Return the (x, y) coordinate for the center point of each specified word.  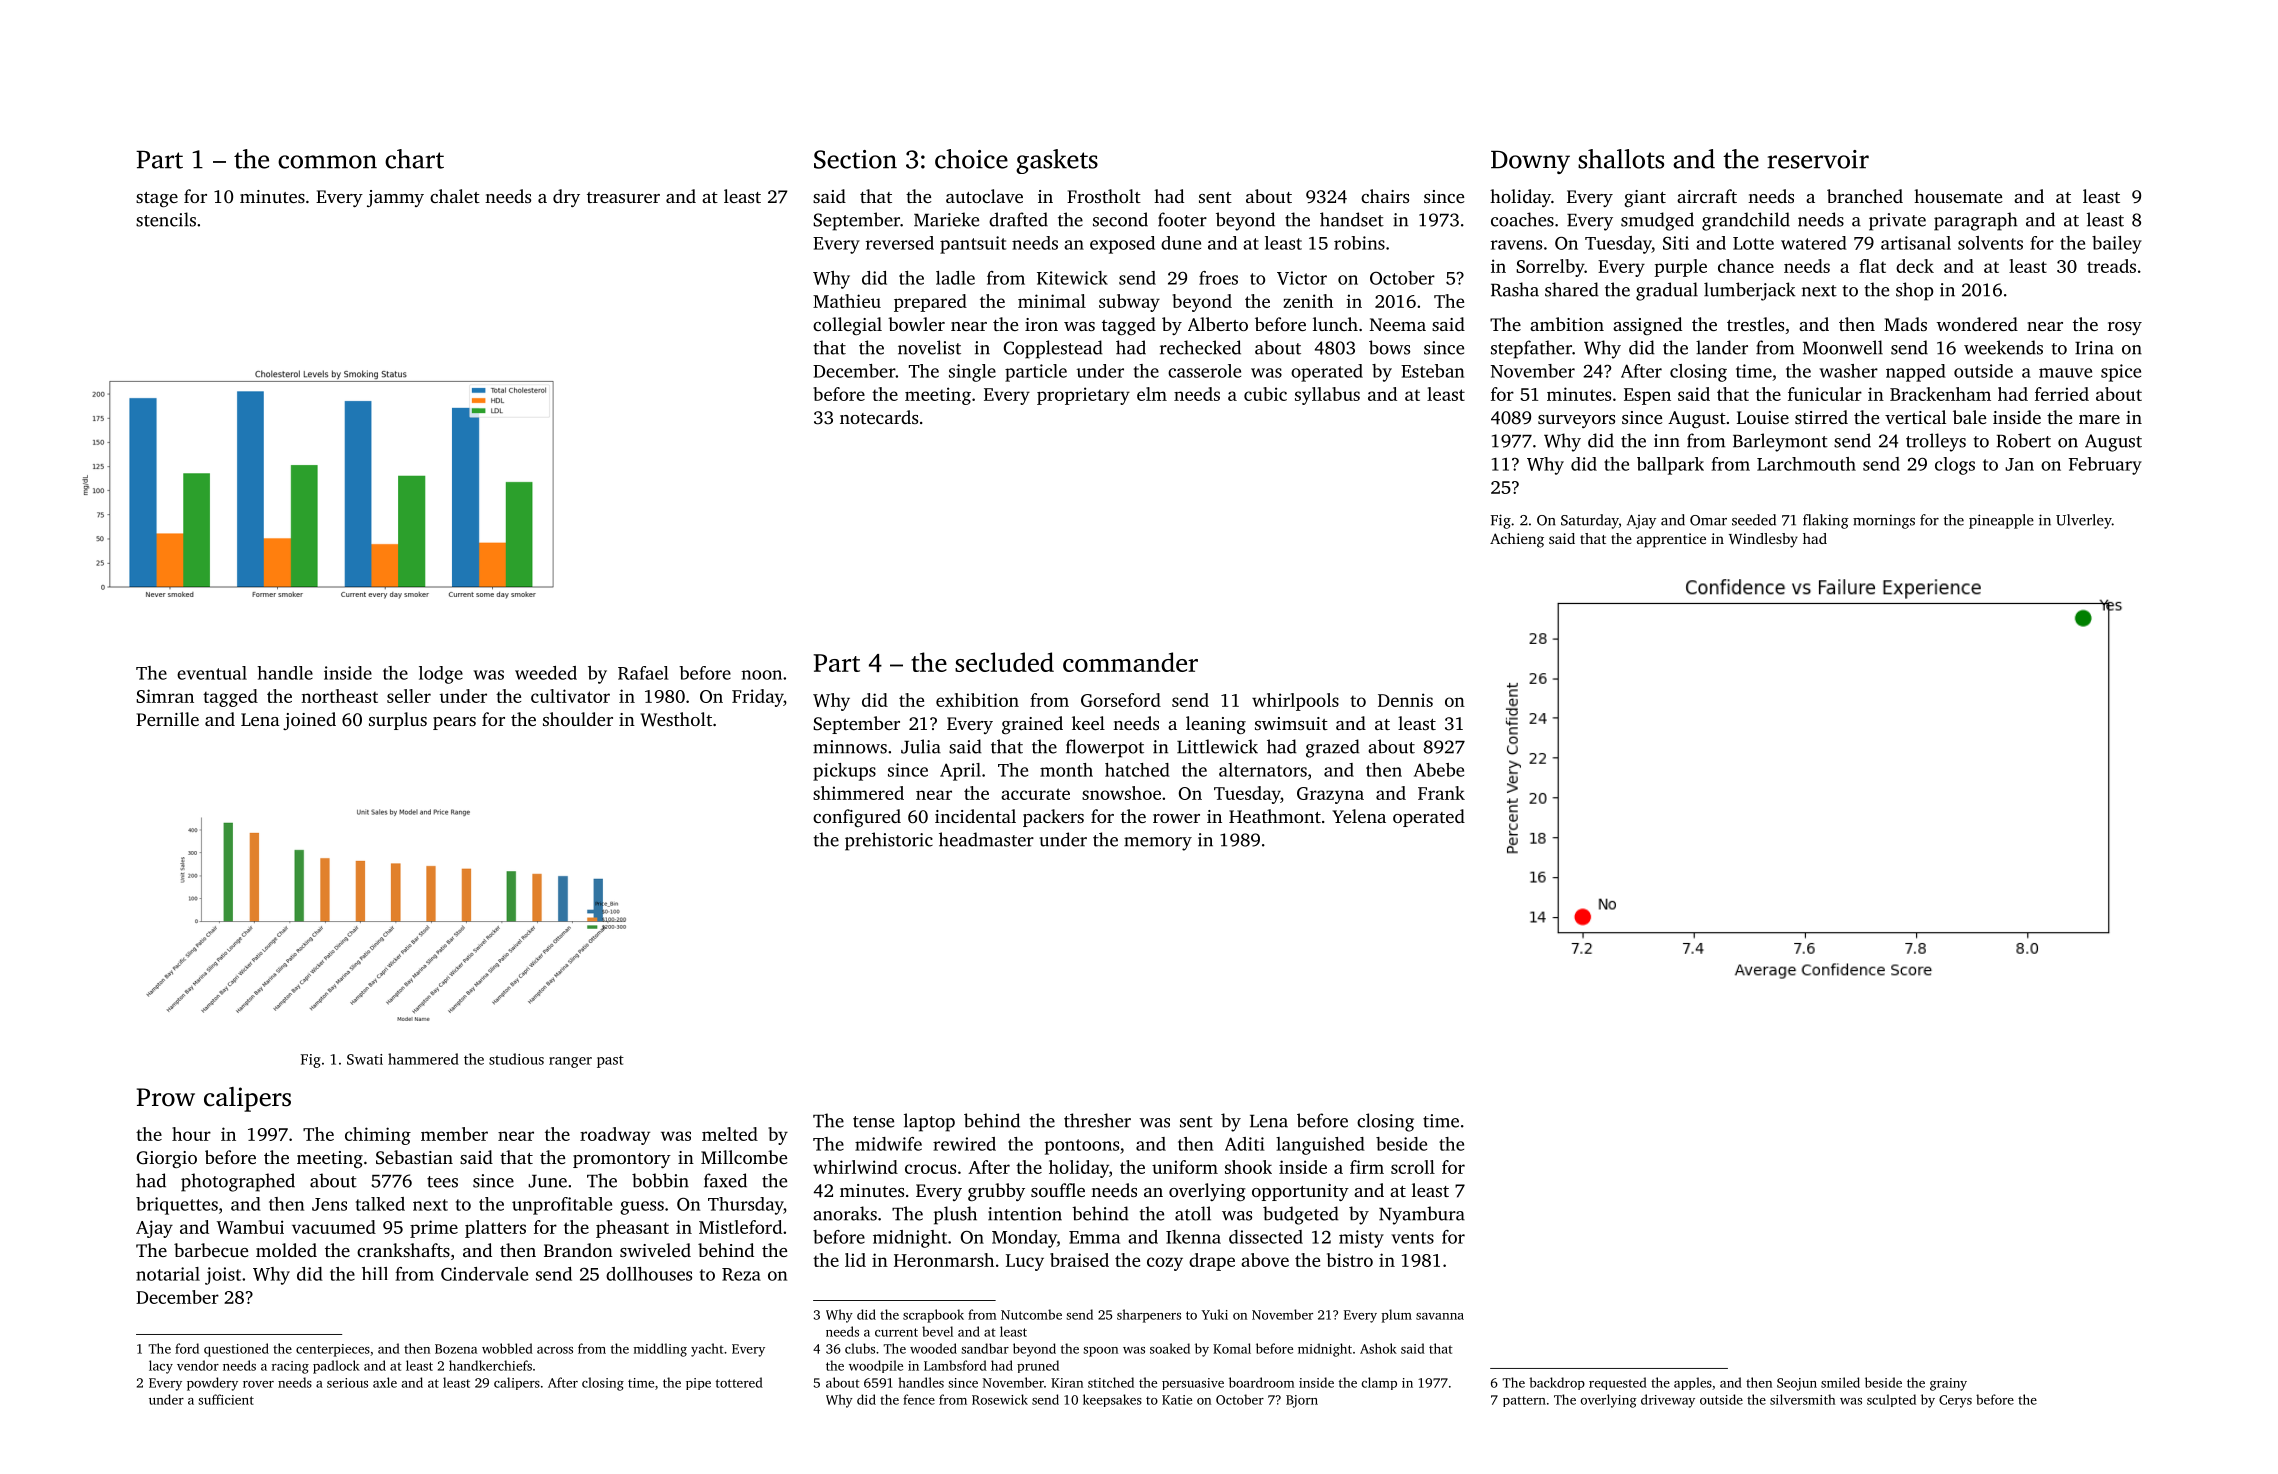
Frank (1441, 793)
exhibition (977, 700)
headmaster (986, 839)
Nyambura (1422, 1215)
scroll (1413, 1167)
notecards (879, 417)
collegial (847, 326)
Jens (329, 1204)
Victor (1302, 278)
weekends (2003, 347)
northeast (339, 696)
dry (566, 198)
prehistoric (889, 841)
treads (2111, 266)
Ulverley (2084, 521)
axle (385, 1382)
